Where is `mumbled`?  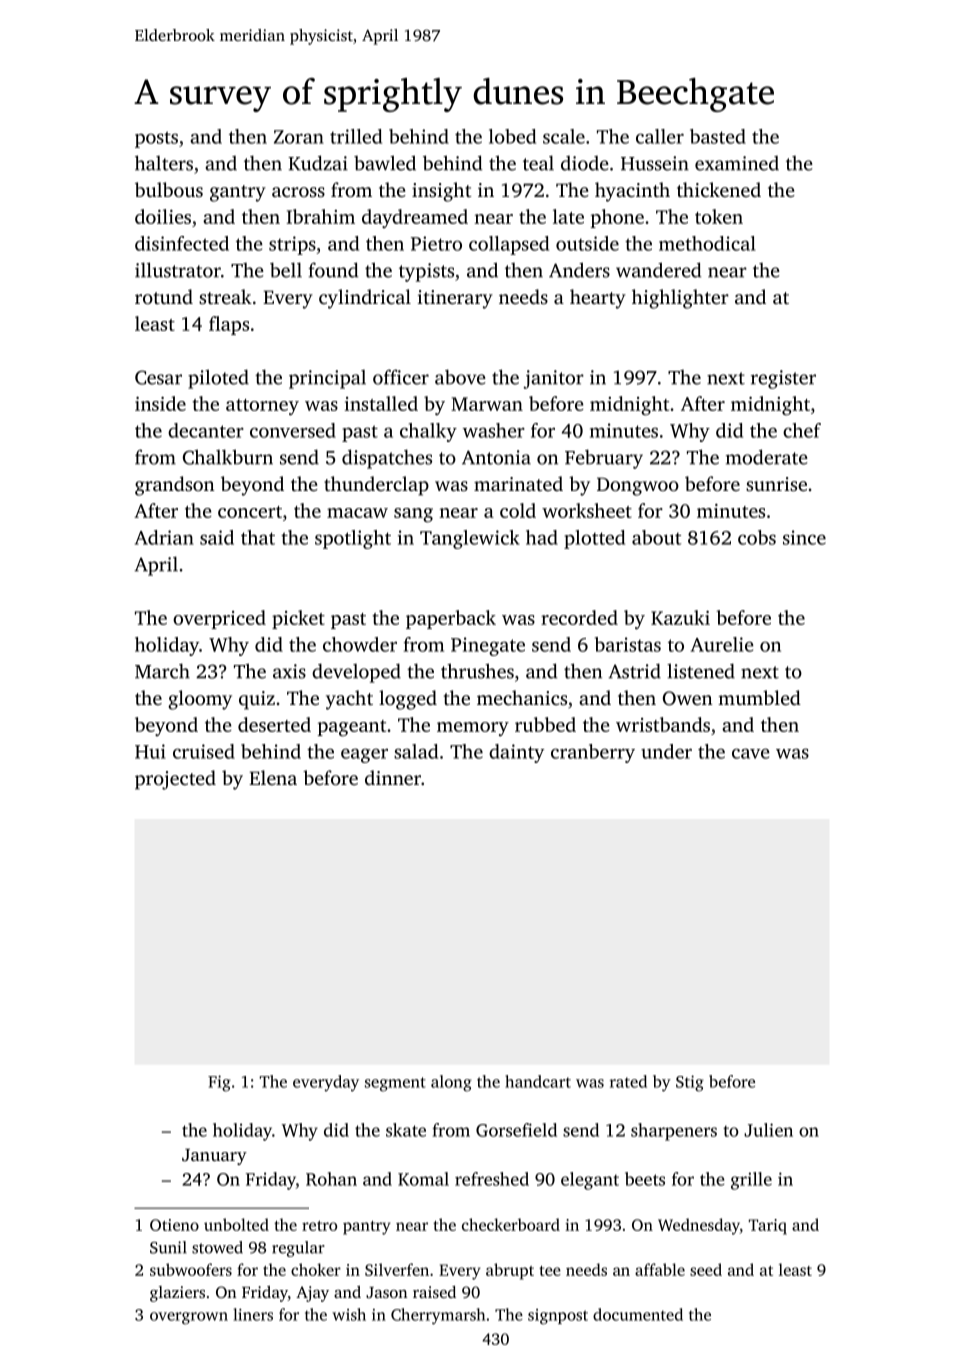 mumbled is located at coordinates (759, 697).
